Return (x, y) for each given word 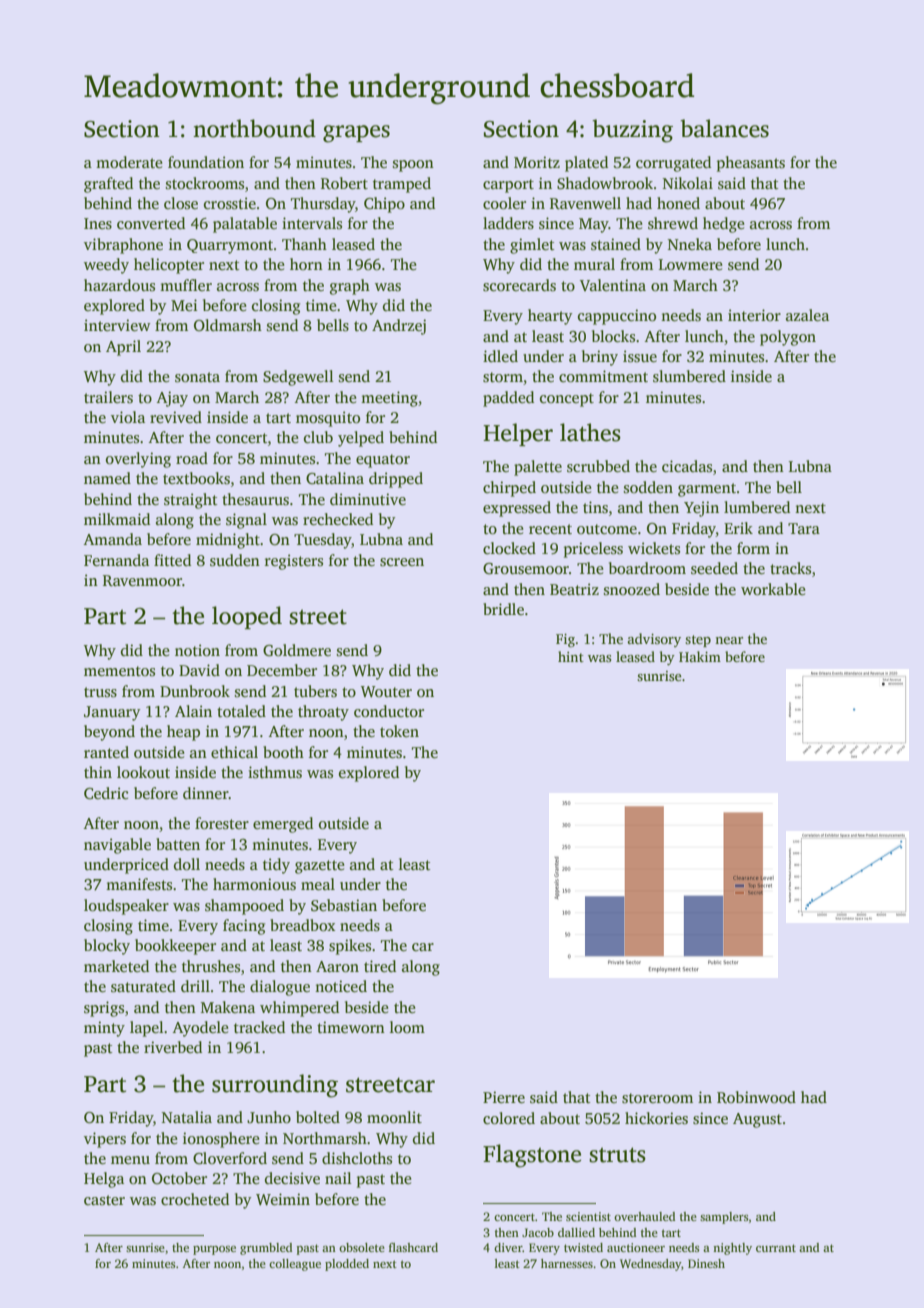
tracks (790, 568)
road (192, 458)
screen (402, 562)
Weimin (283, 1199)
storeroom (657, 1098)
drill (195, 986)
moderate (129, 162)
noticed (341, 986)
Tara (804, 528)
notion (197, 650)
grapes (356, 134)
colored (509, 1118)
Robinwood (756, 1097)
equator (383, 461)
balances (724, 128)
